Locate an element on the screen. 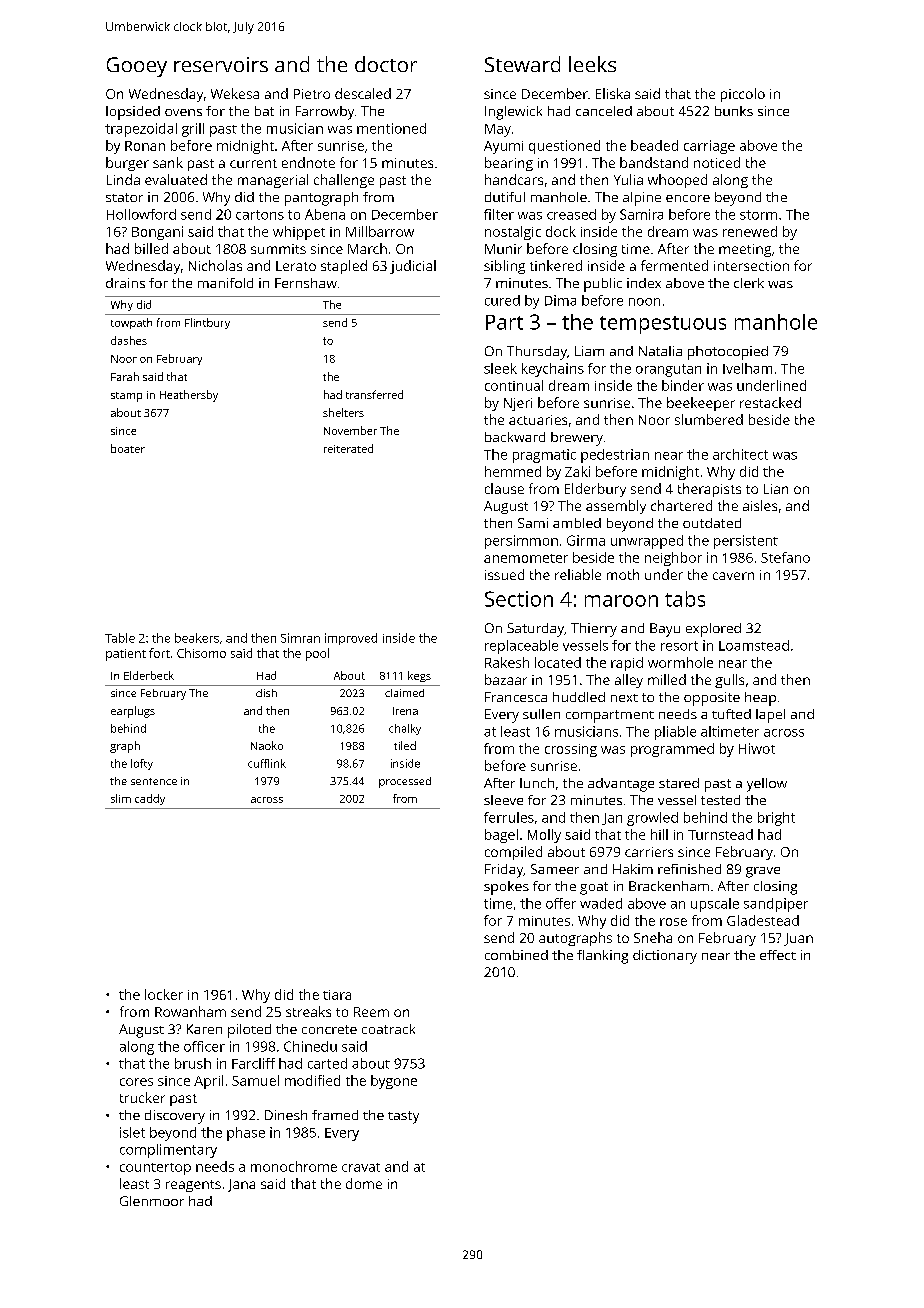 The height and width of the screenshot is (1308, 924). locker is located at coordinates (164, 994).
